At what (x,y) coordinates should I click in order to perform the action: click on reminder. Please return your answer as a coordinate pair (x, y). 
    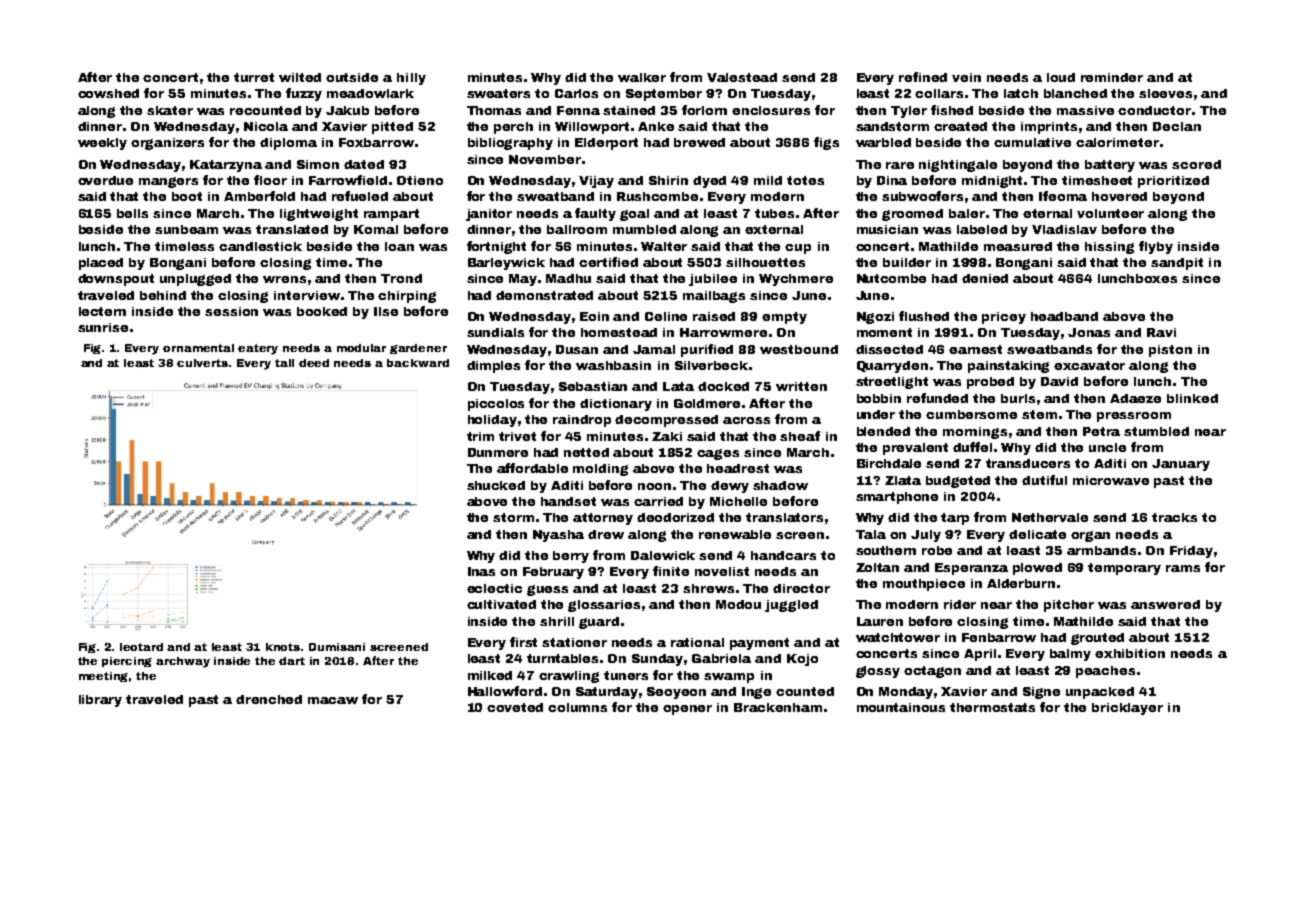
    Looking at the image, I should click on (1112, 77).
